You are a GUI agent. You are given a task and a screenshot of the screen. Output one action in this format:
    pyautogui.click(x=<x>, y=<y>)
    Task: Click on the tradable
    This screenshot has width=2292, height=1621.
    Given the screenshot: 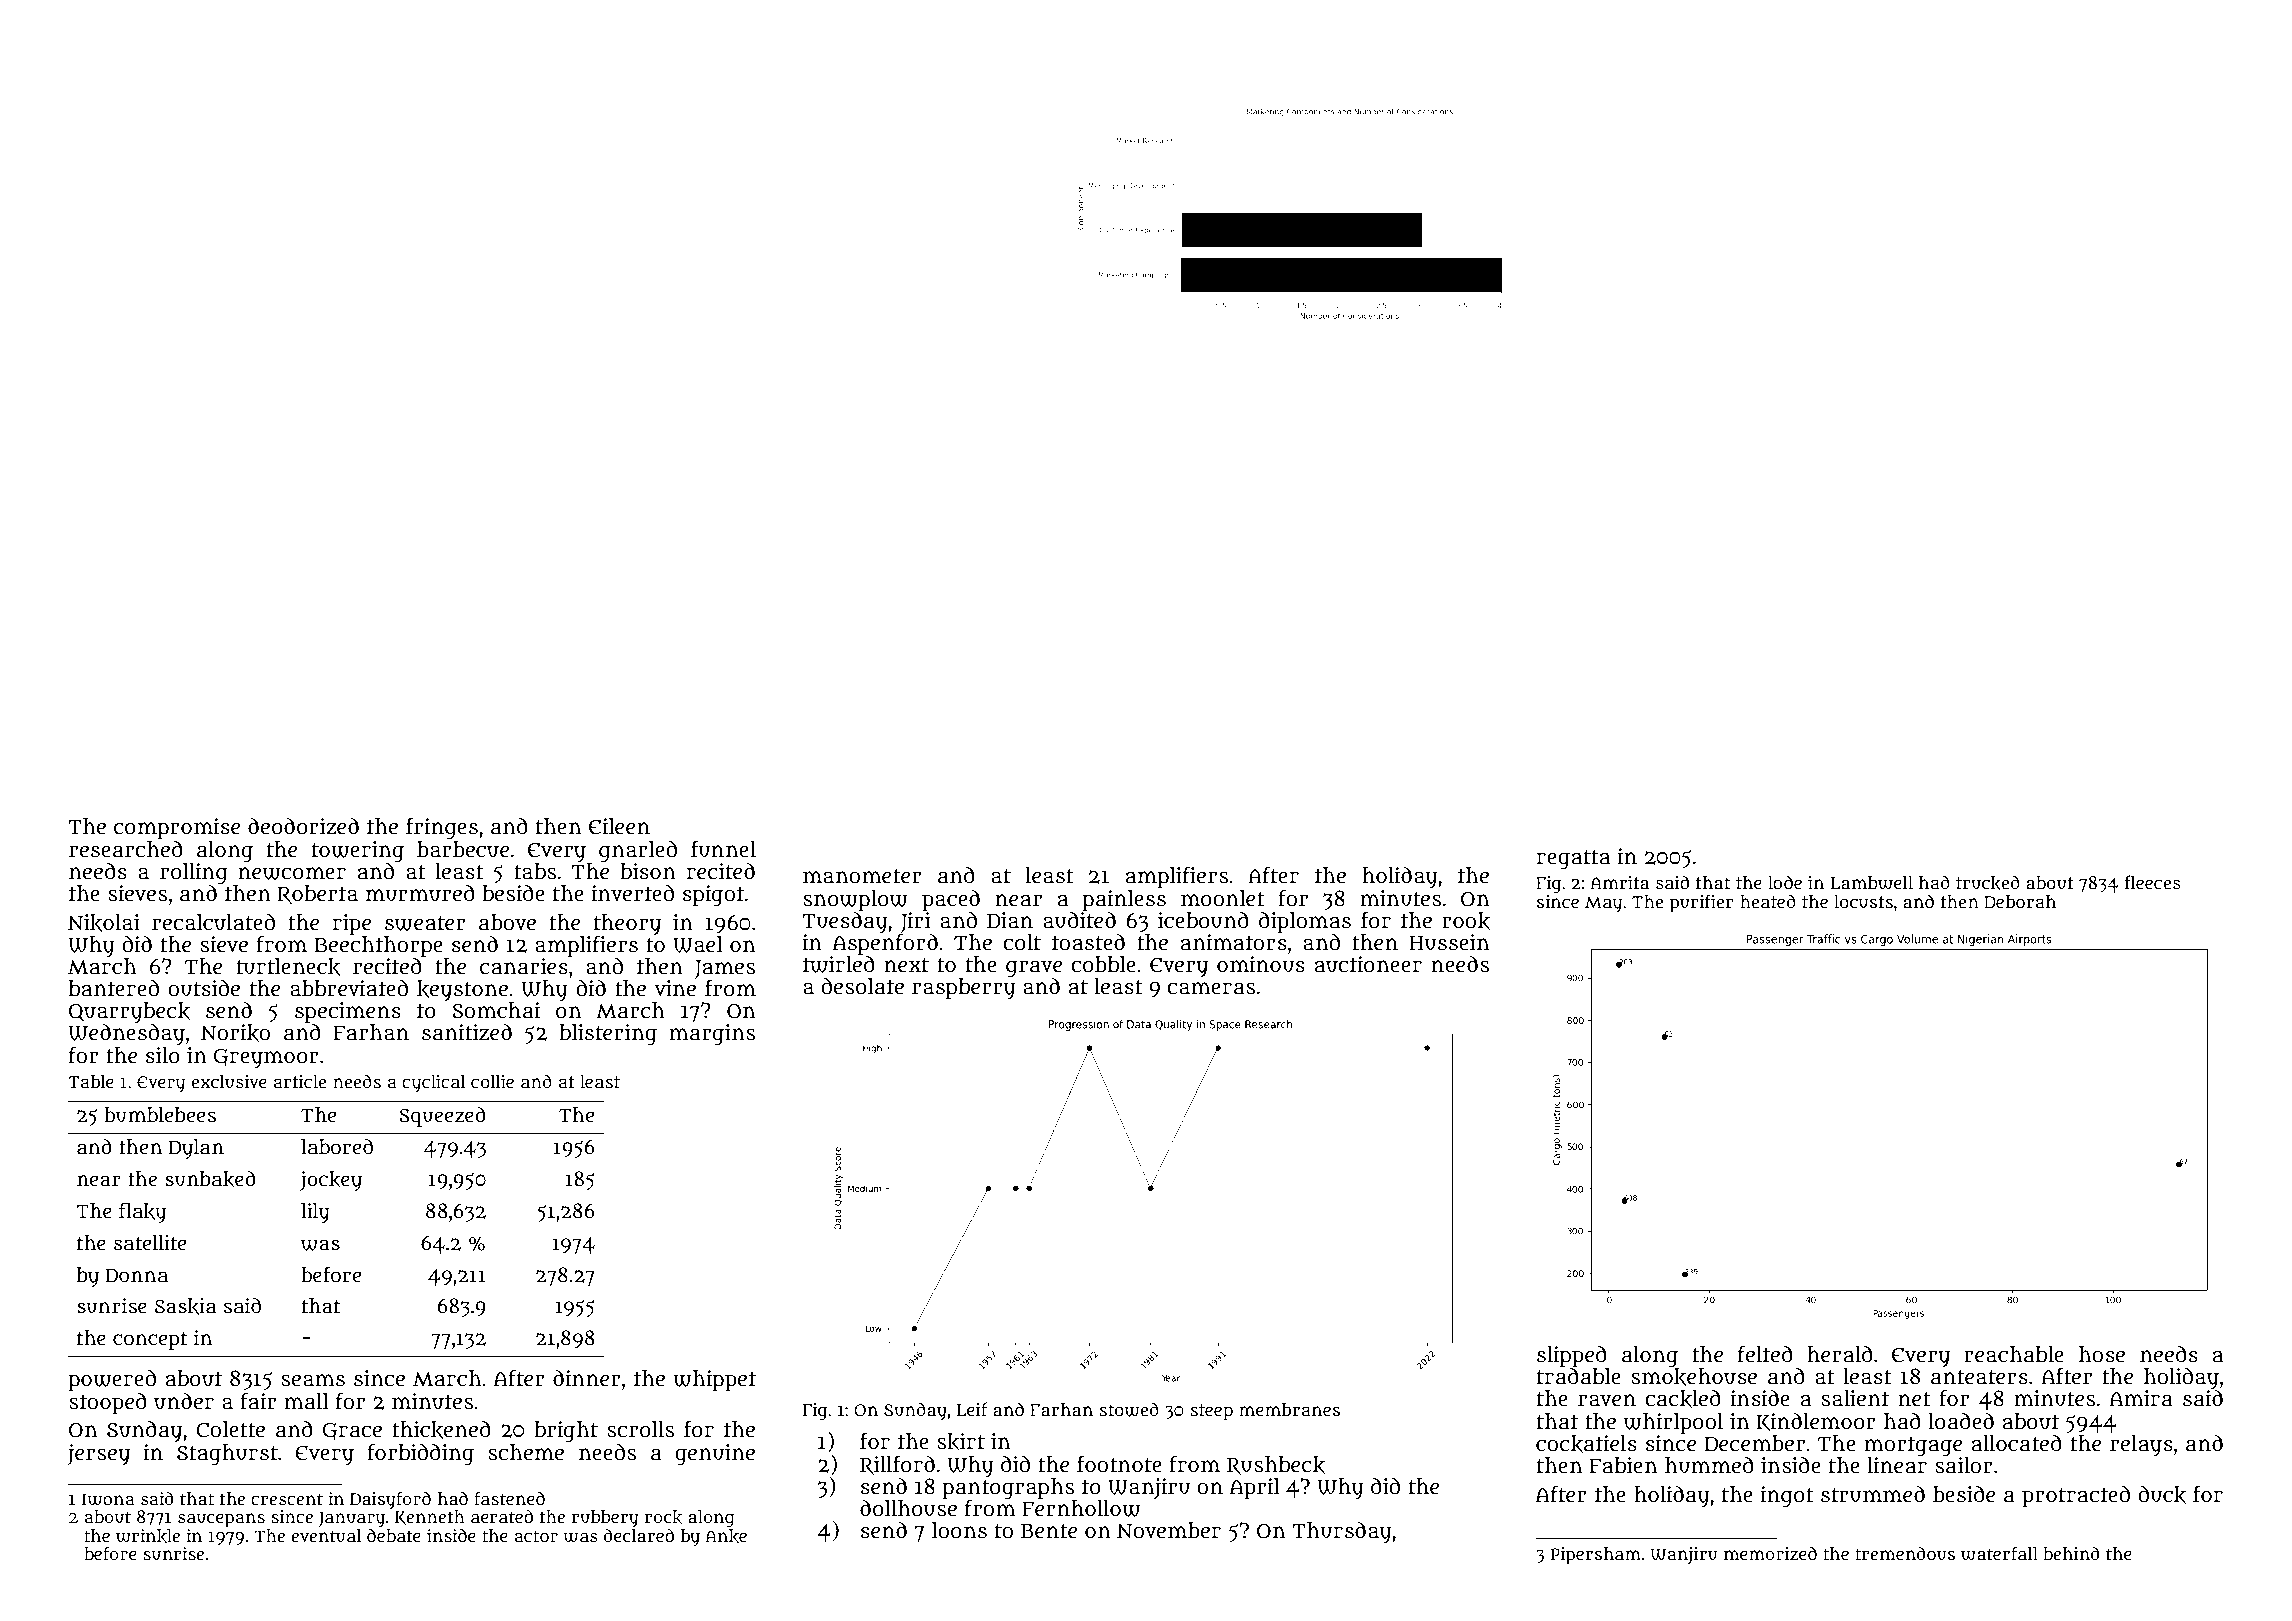 What is the action you would take?
    pyautogui.click(x=1579, y=1376)
